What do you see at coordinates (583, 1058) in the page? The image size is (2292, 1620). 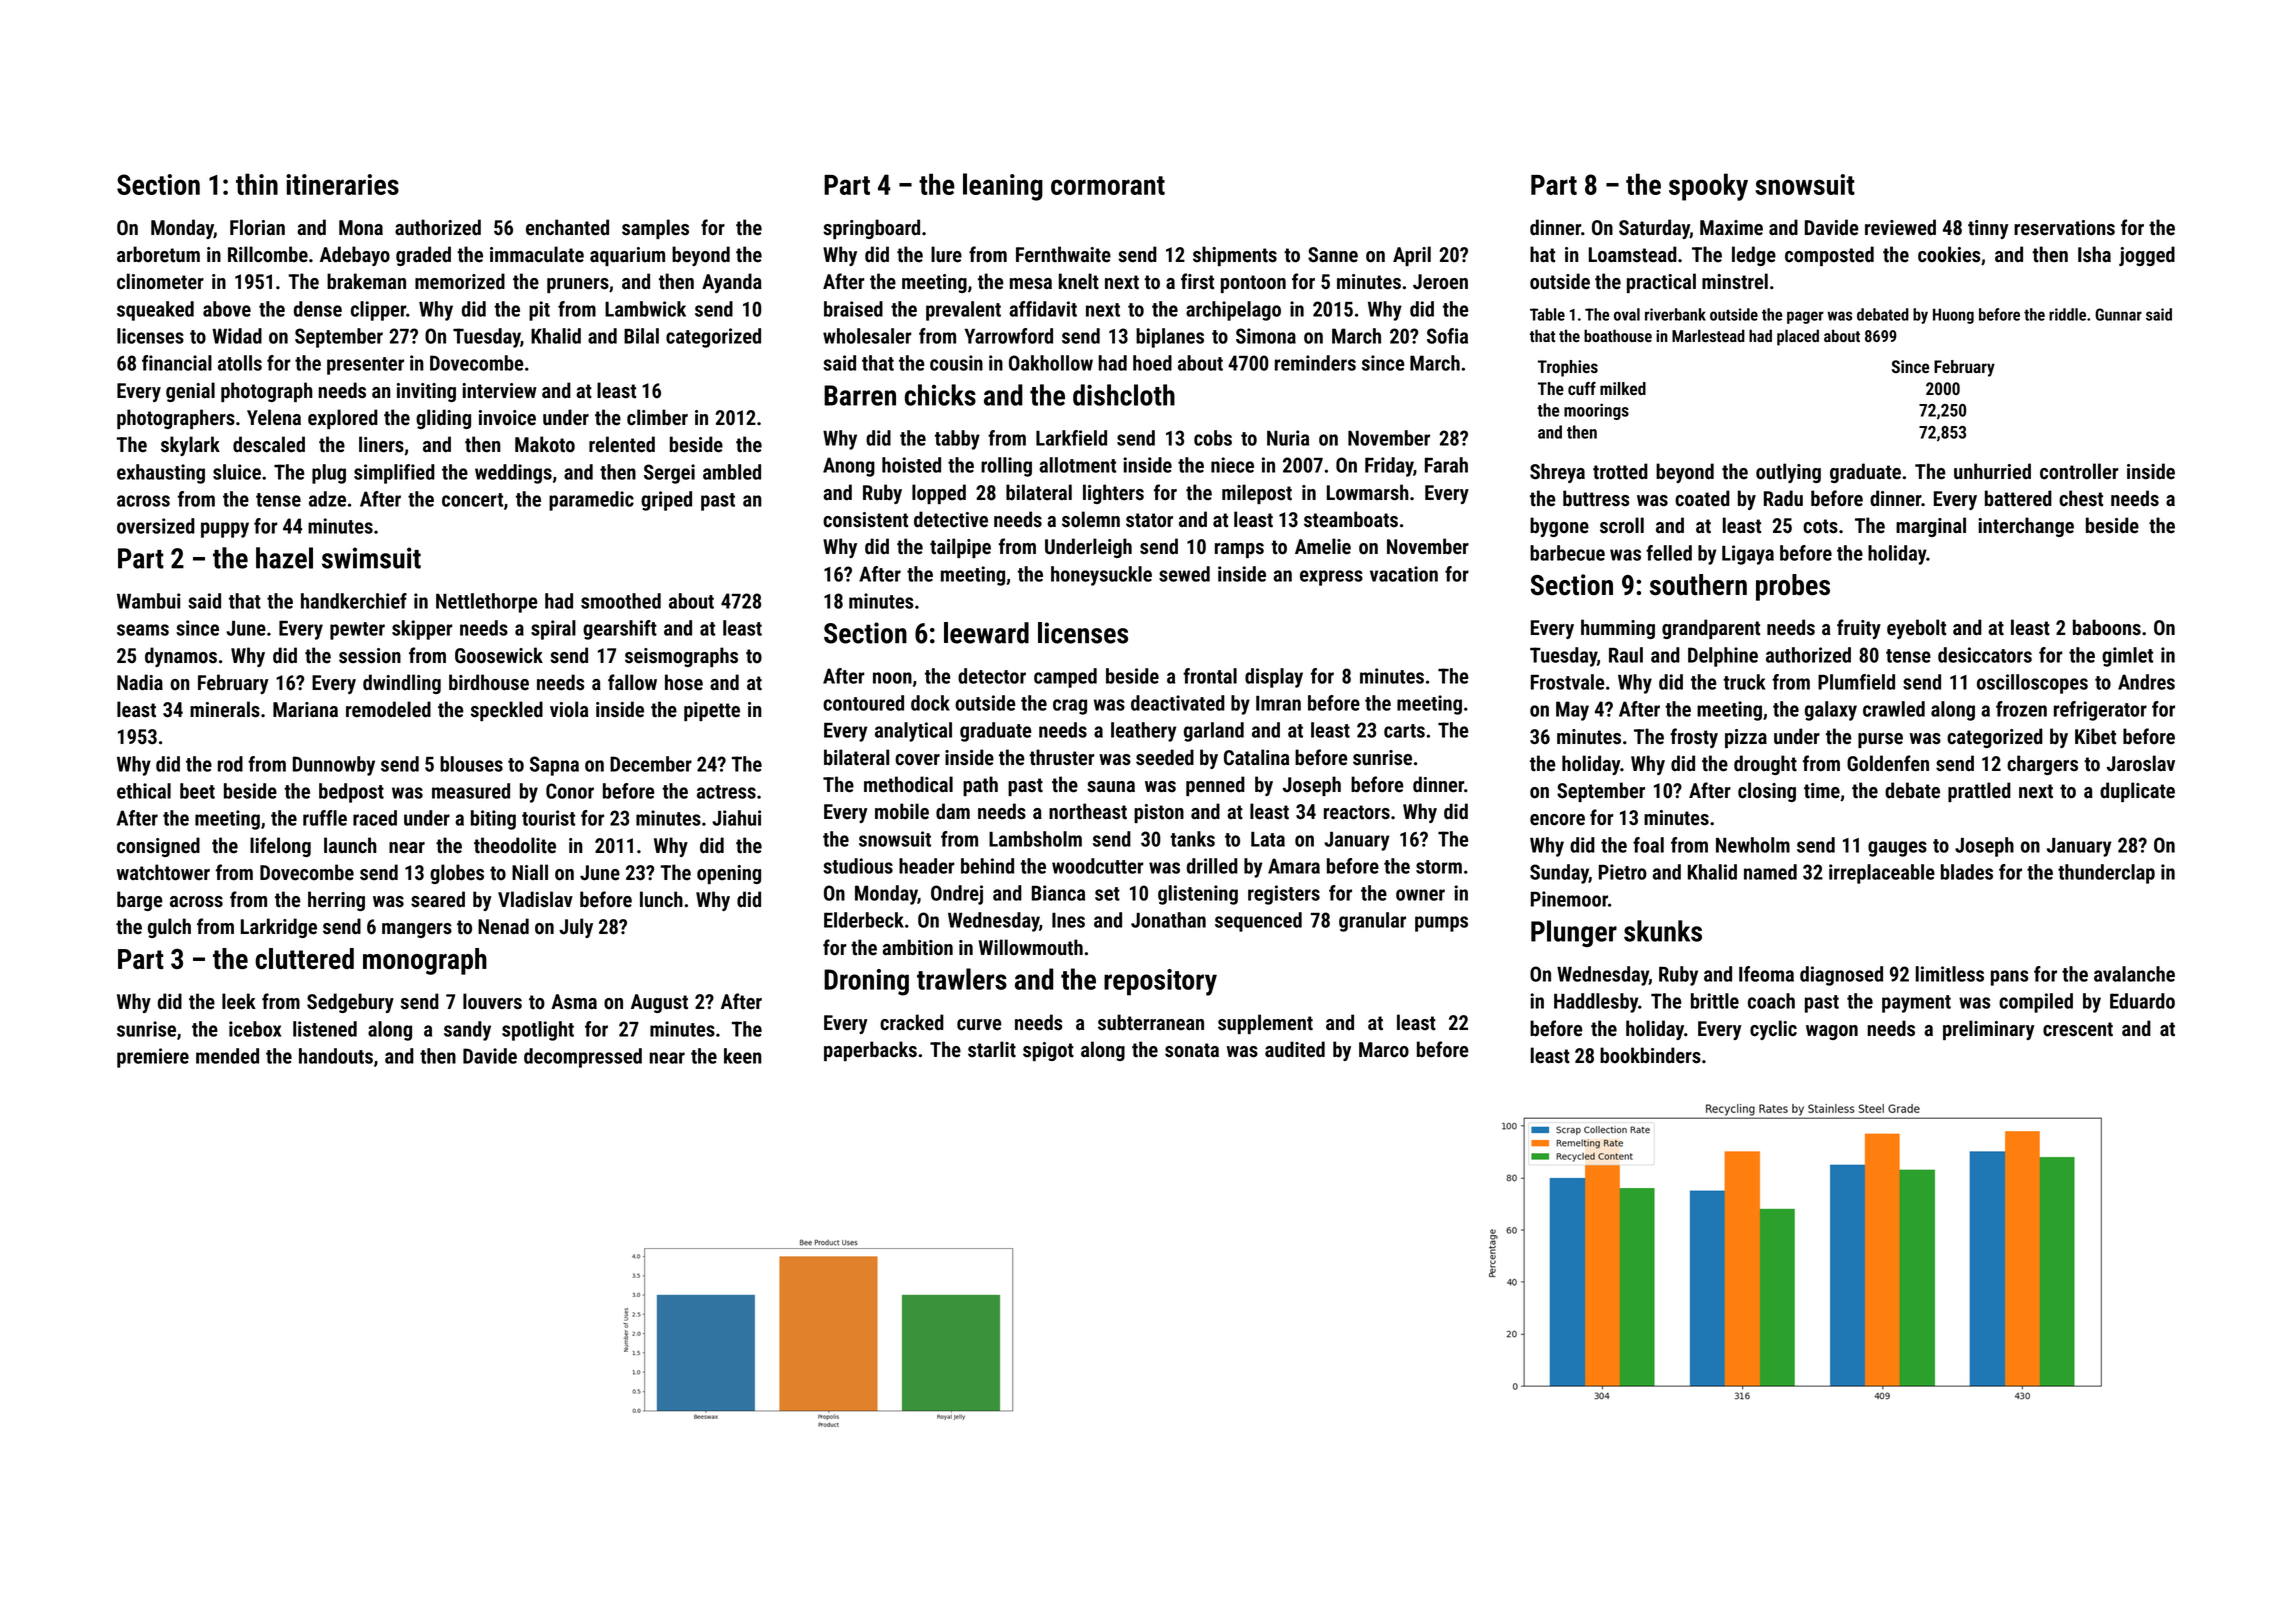 I see `decompressed` at bounding box center [583, 1058].
